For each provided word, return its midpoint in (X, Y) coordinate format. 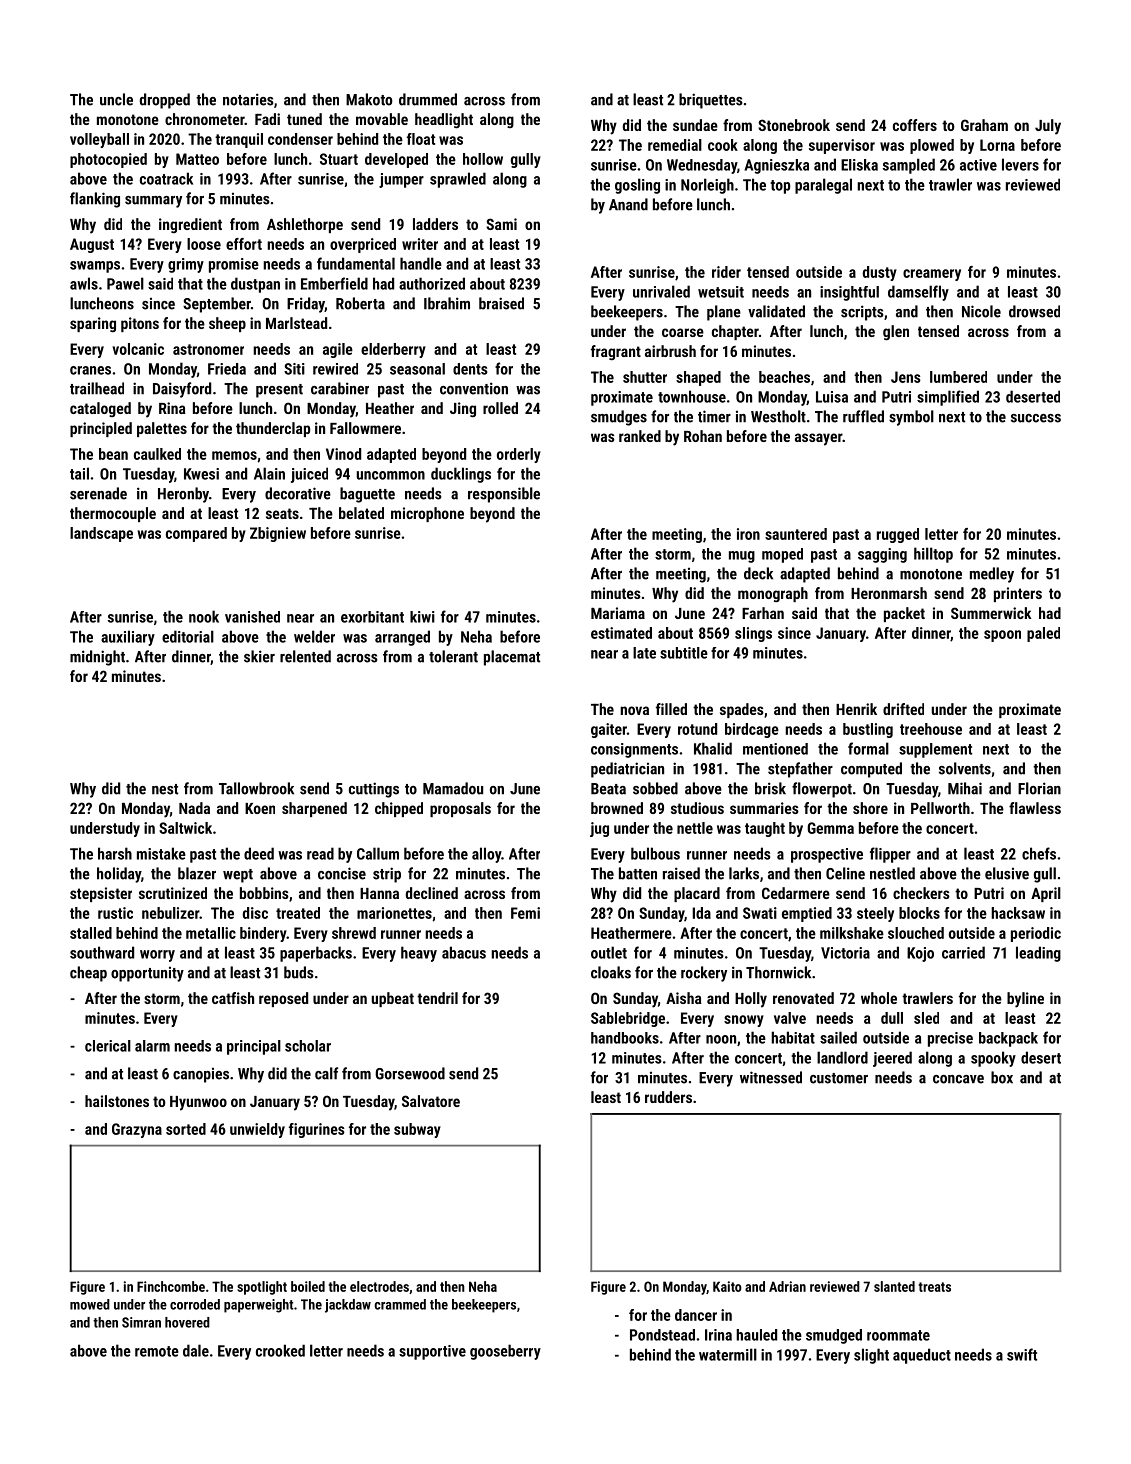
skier (259, 656)
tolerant (453, 656)
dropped (165, 101)
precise (950, 1039)
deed (259, 853)
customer (839, 1078)
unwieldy (257, 1130)
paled (1043, 634)
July (1048, 127)
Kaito (727, 1286)
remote (157, 1351)
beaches (784, 377)
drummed (428, 99)
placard (697, 894)
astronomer (208, 349)
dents (470, 369)
